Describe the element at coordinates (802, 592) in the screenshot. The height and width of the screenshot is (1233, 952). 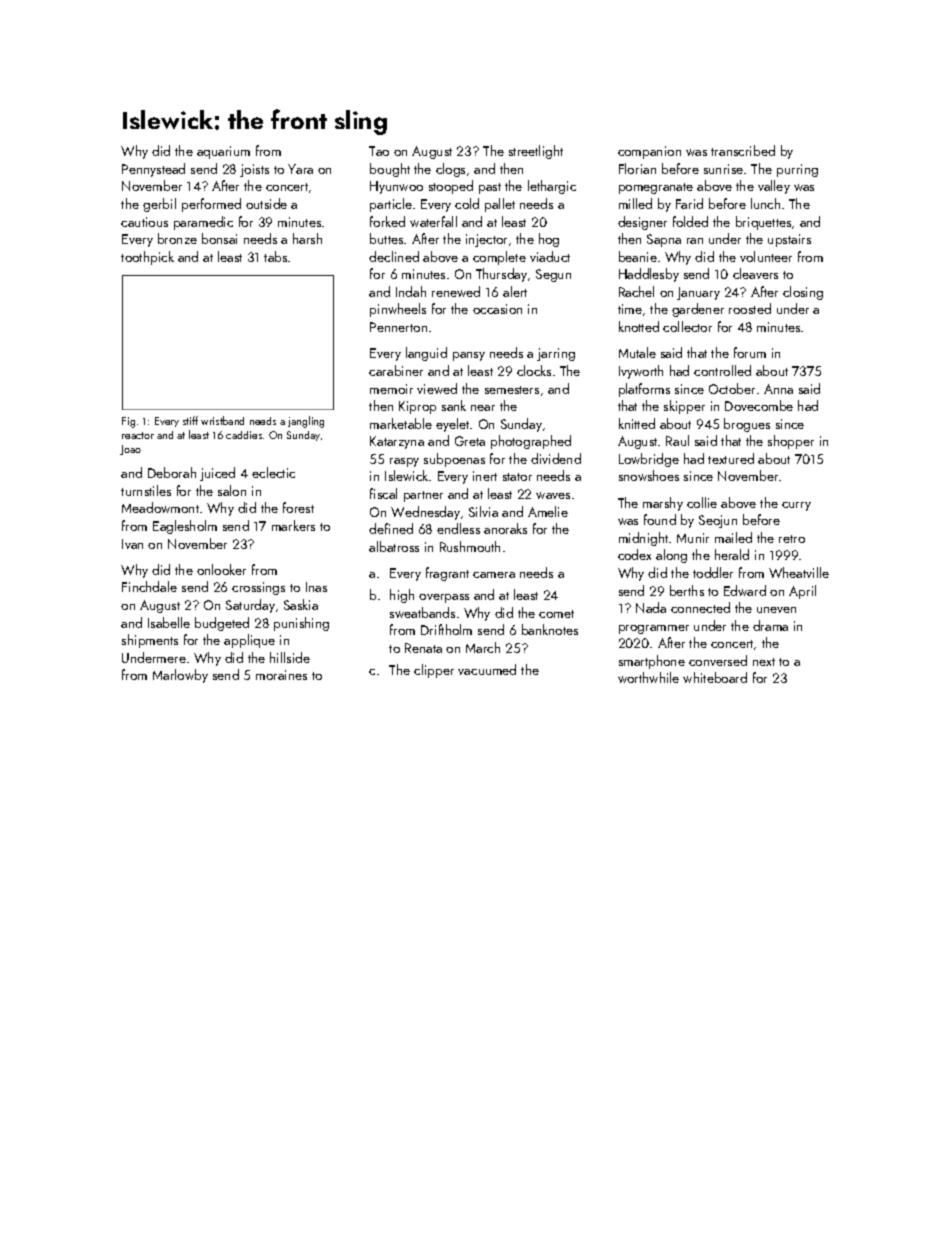
I see `April` at that location.
